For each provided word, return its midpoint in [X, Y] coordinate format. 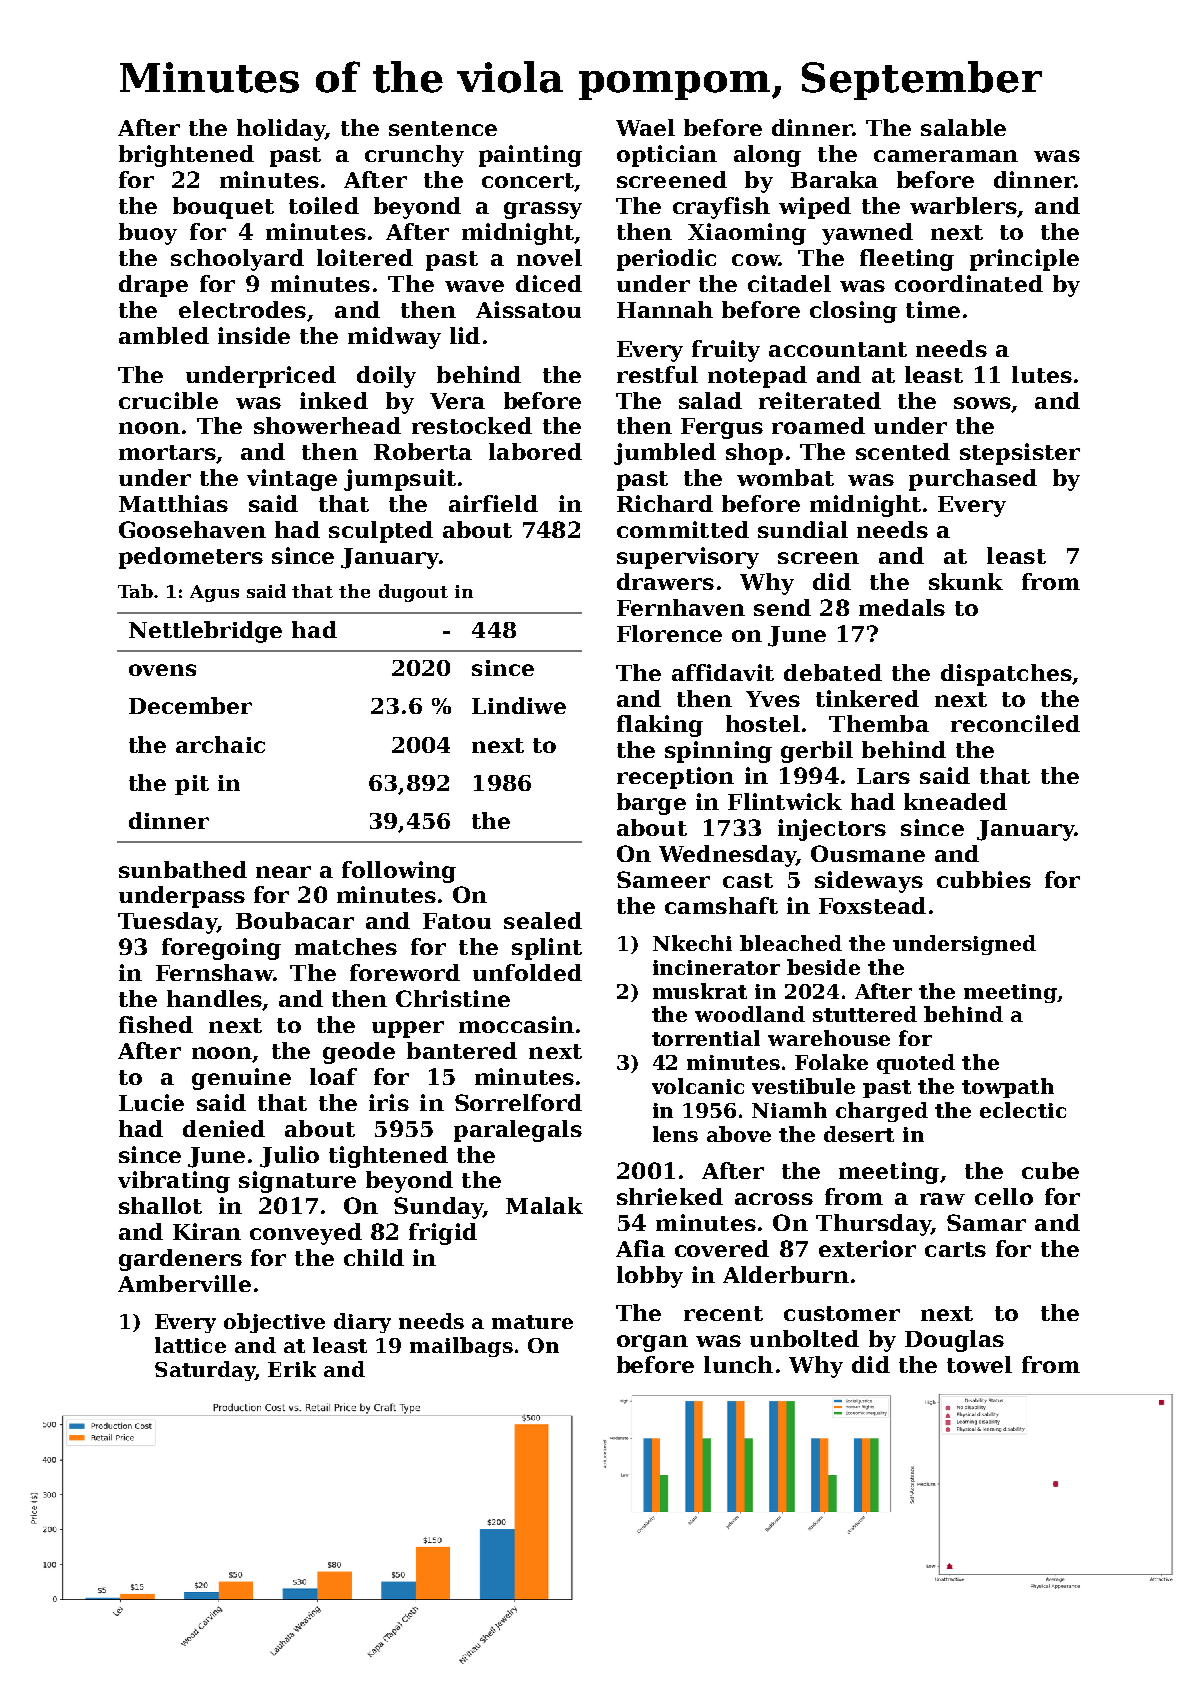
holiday [281, 130]
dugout [413, 593]
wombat [785, 477]
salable [963, 127]
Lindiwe [519, 705]
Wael [645, 127]
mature [532, 1322]
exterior [867, 1248]
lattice [190, 1345]
